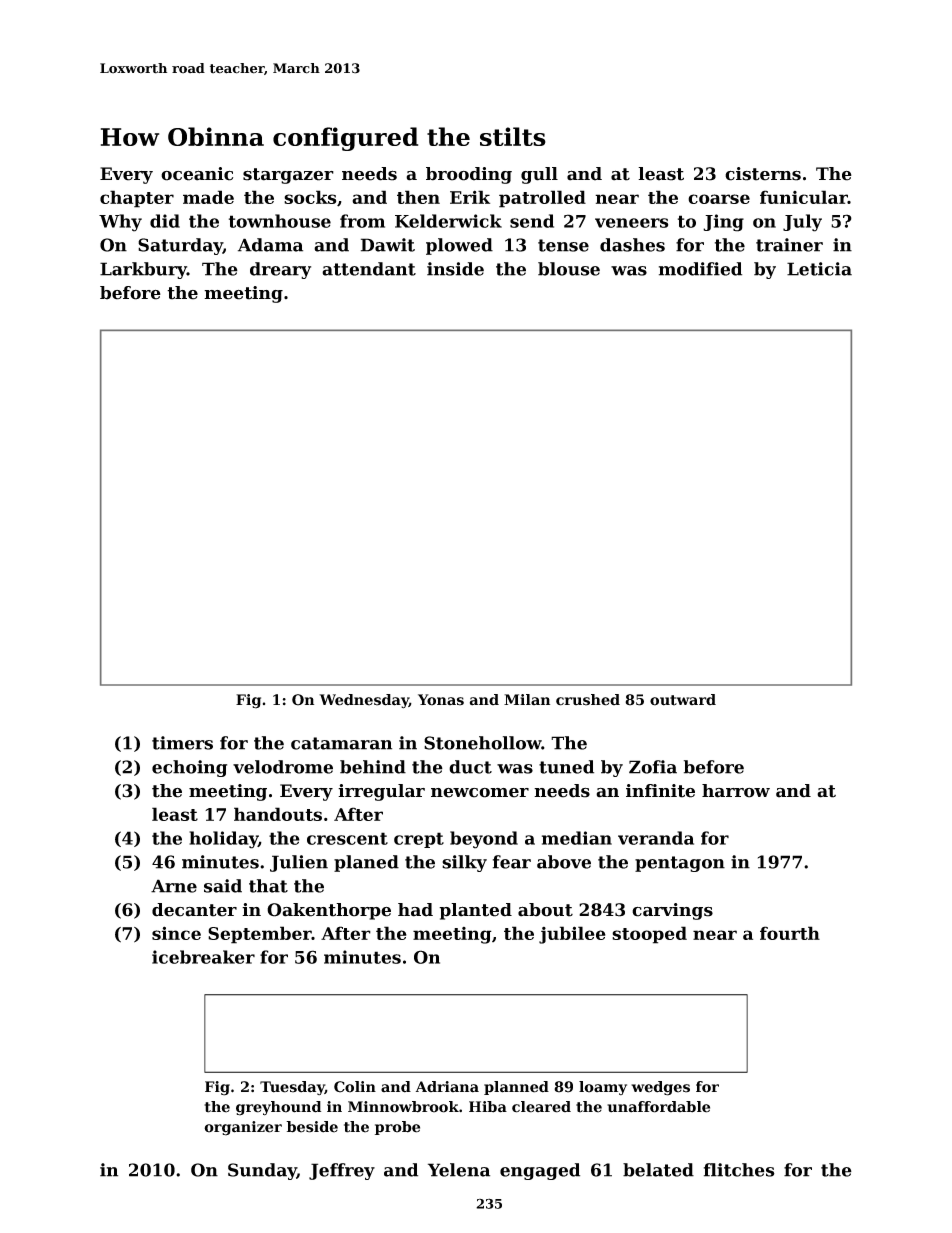 The height and width of the page is (1233, 952). Describe the element at coordinates (700, 269) in the page. I see `modified` at that location.
